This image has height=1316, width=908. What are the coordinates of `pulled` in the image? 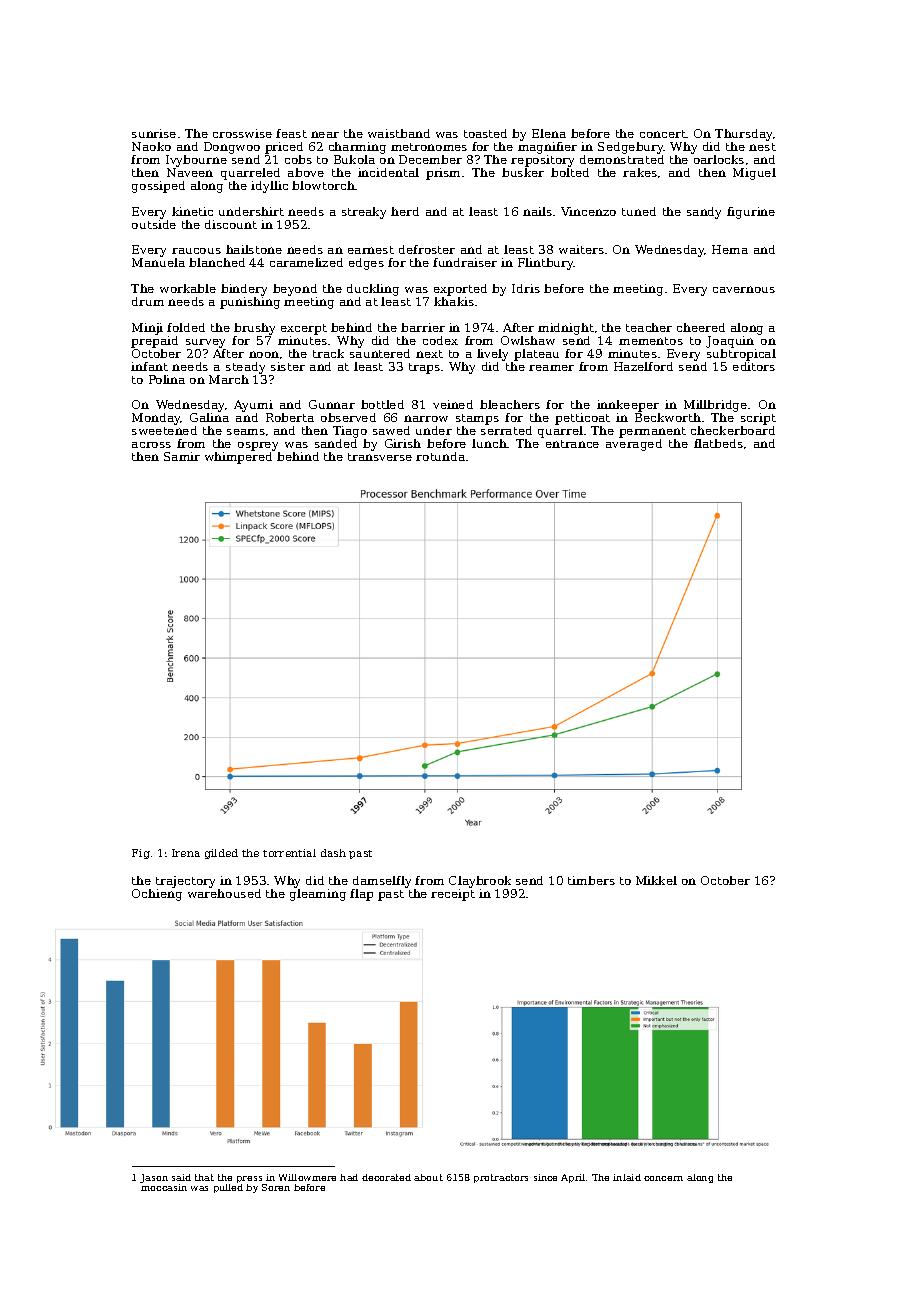 It's located at (228, 1188).
